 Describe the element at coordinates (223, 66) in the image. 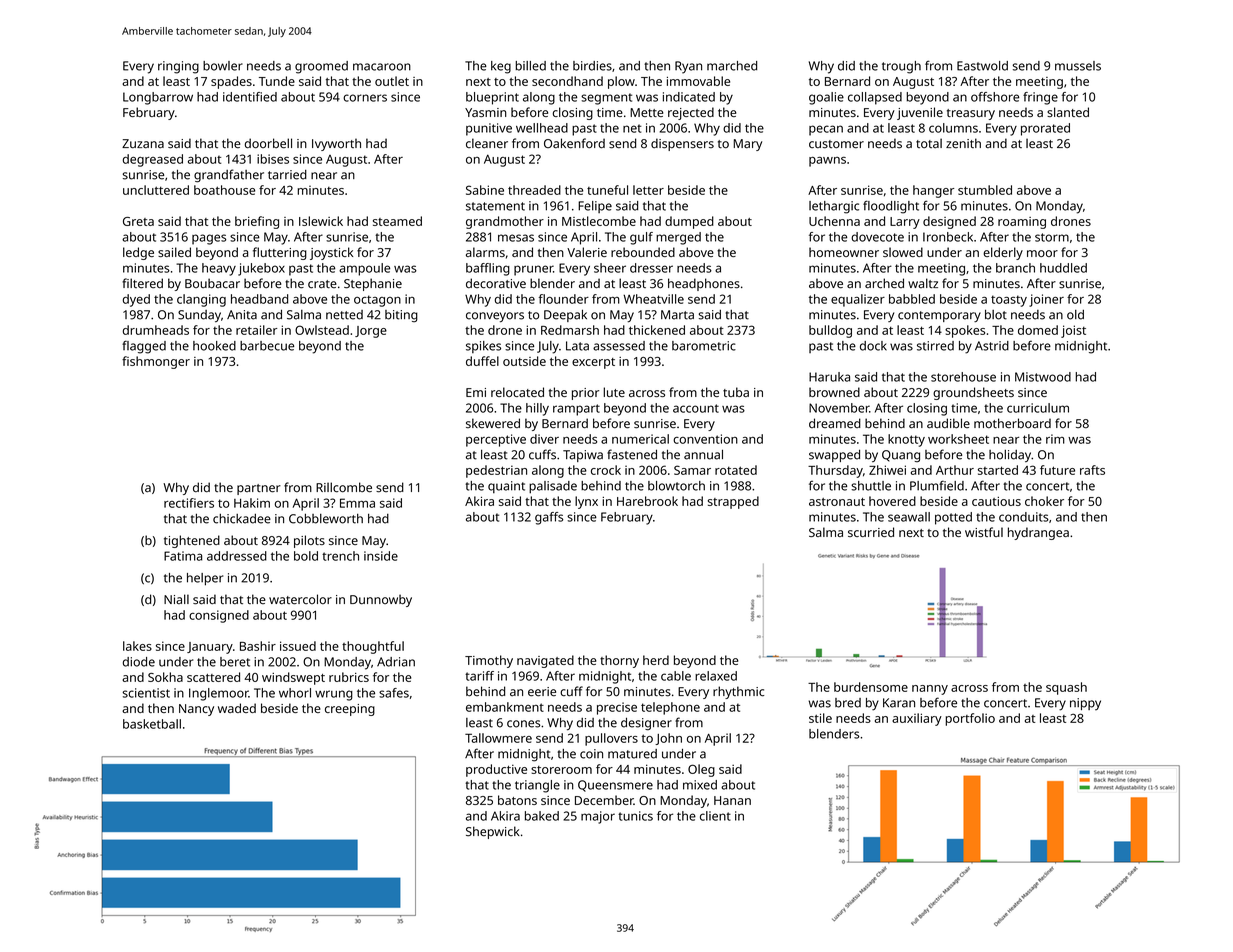

I see `bowler` at that location.
